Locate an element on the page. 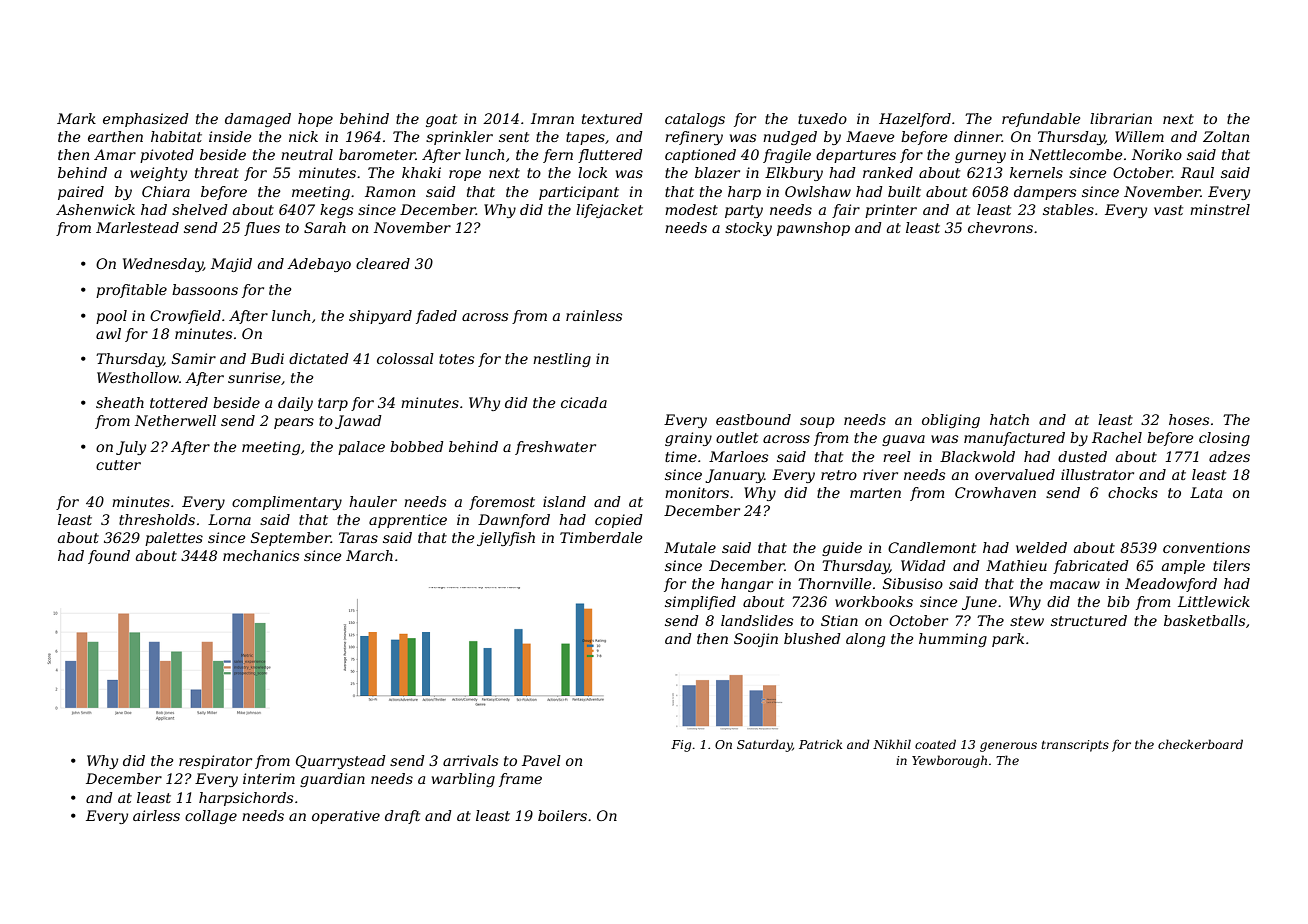 The width and height of the document is (1308, 924). collage is located at coordinates (211, 817).
